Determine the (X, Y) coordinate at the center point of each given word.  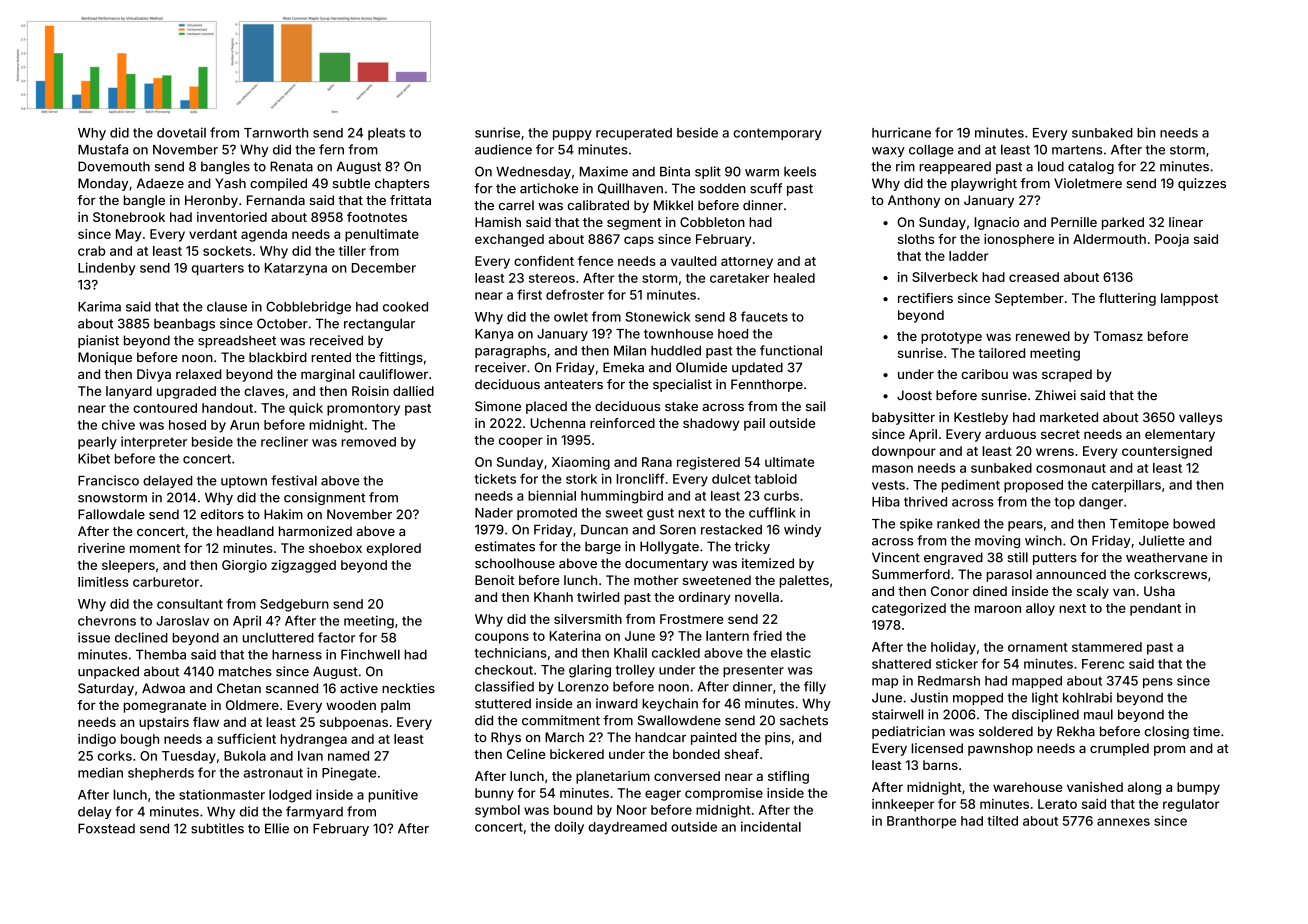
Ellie (277, 828)
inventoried (232, 217)
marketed (1069, 417)
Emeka (623, 367)
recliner (284, 441)
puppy (572, 135)
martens (1077, 150)
